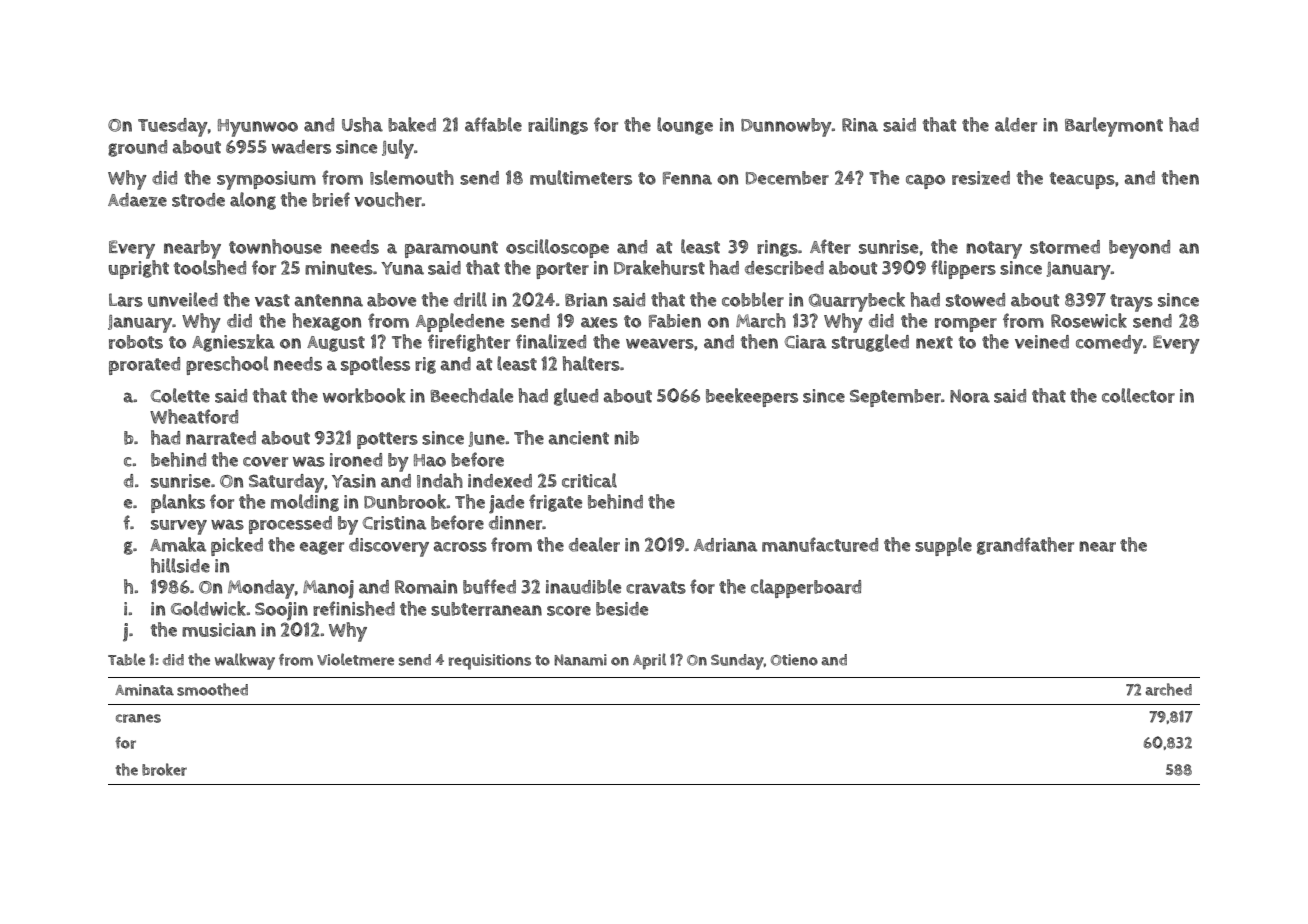  I want to click on beyond, so click(1139, 249).
